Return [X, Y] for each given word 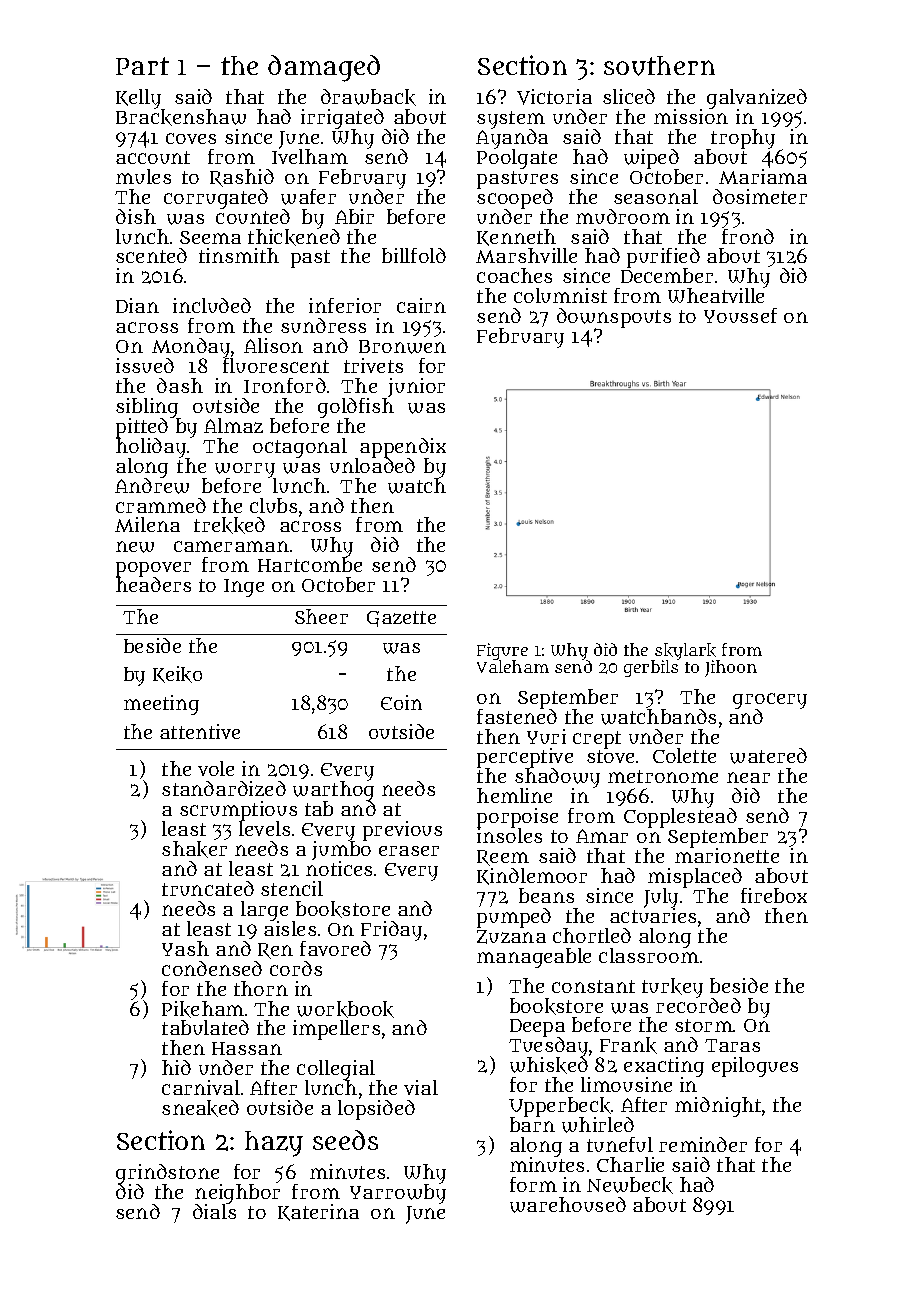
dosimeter [760, 196]
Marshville [526, 255]
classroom [649, 955]
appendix [403, 448]
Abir [354, 216]
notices [339, 868]
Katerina [318, 1212]
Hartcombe [310, 565]
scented [151, 255]
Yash [185, 948]
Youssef [740, 315]
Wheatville [716, 296]
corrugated [216, 199]
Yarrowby [398, 1194]
